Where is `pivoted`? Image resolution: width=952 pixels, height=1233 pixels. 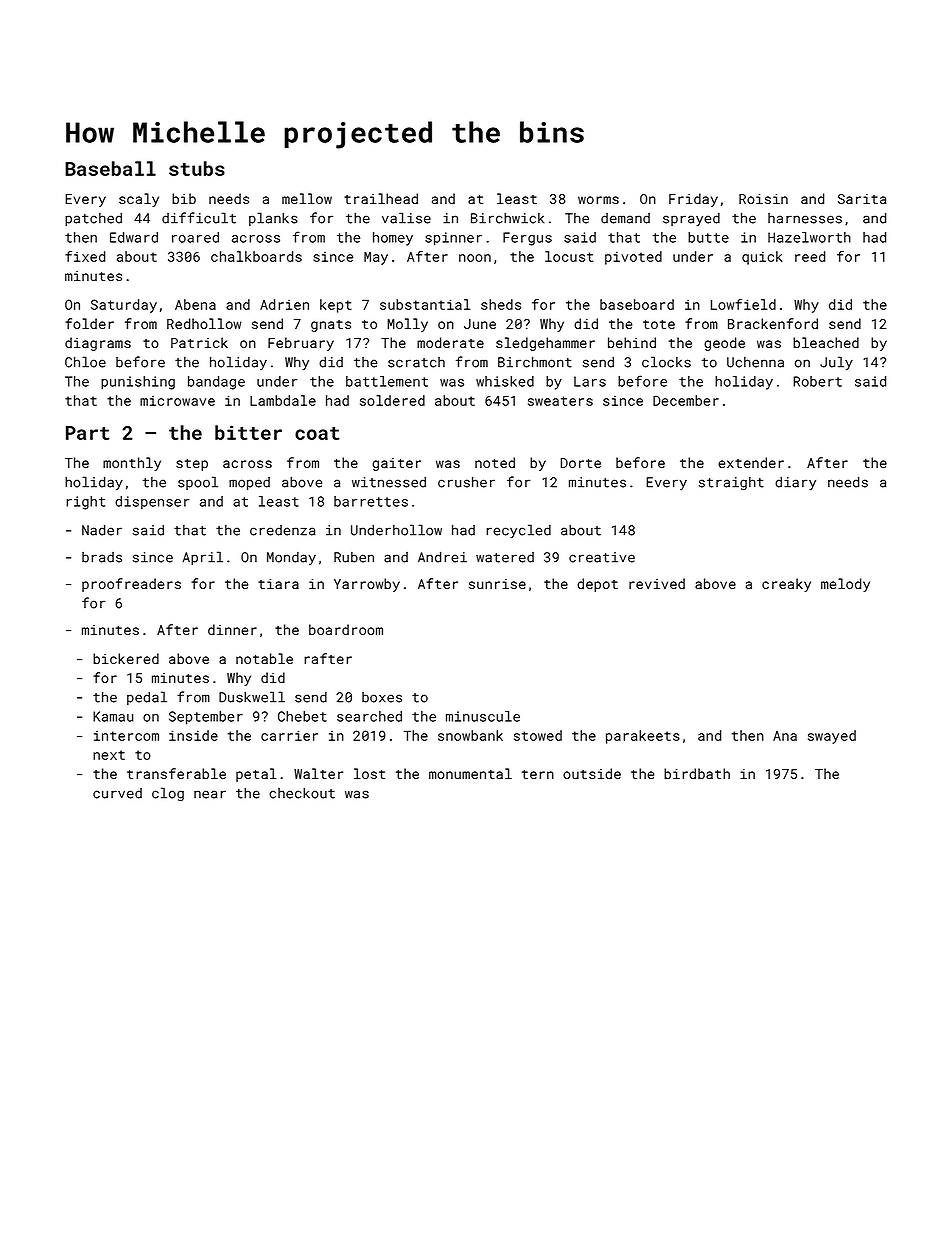 pivoted is located at coordinates (633, 258).
